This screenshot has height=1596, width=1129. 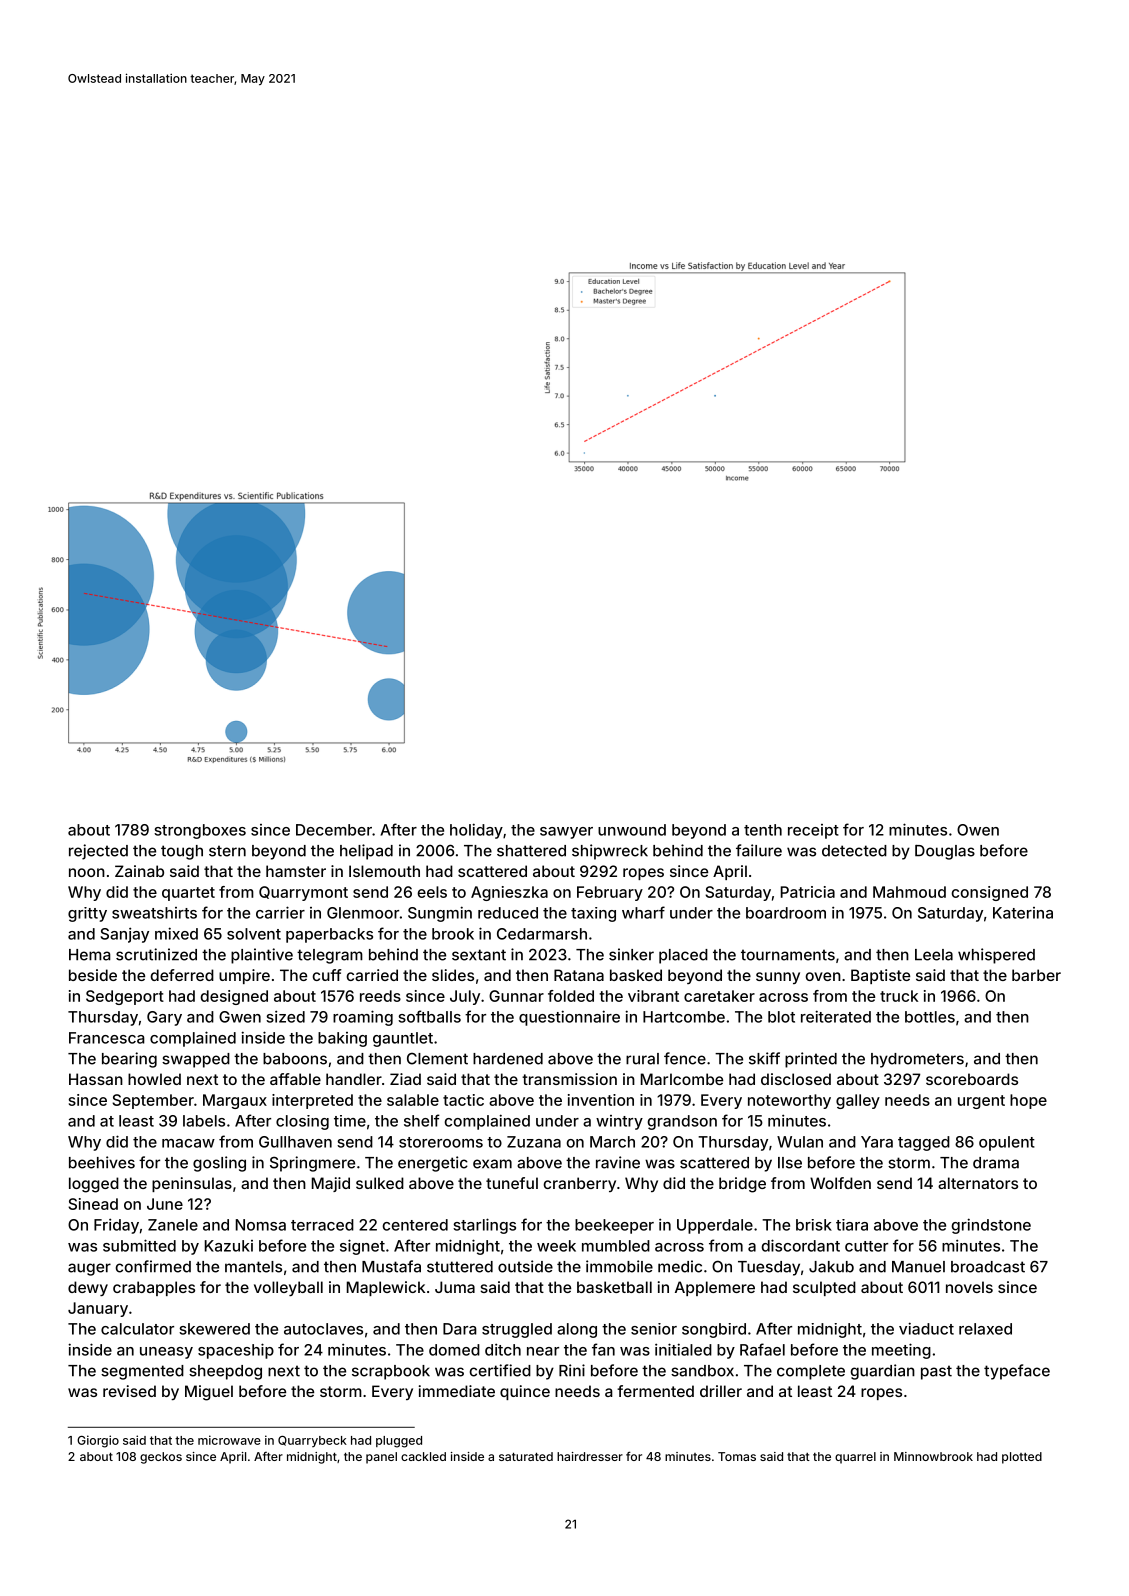 What do you see at coordinates (476, 831) in the screenshot?
I see `holiday` at bounding box center [476, 831].
